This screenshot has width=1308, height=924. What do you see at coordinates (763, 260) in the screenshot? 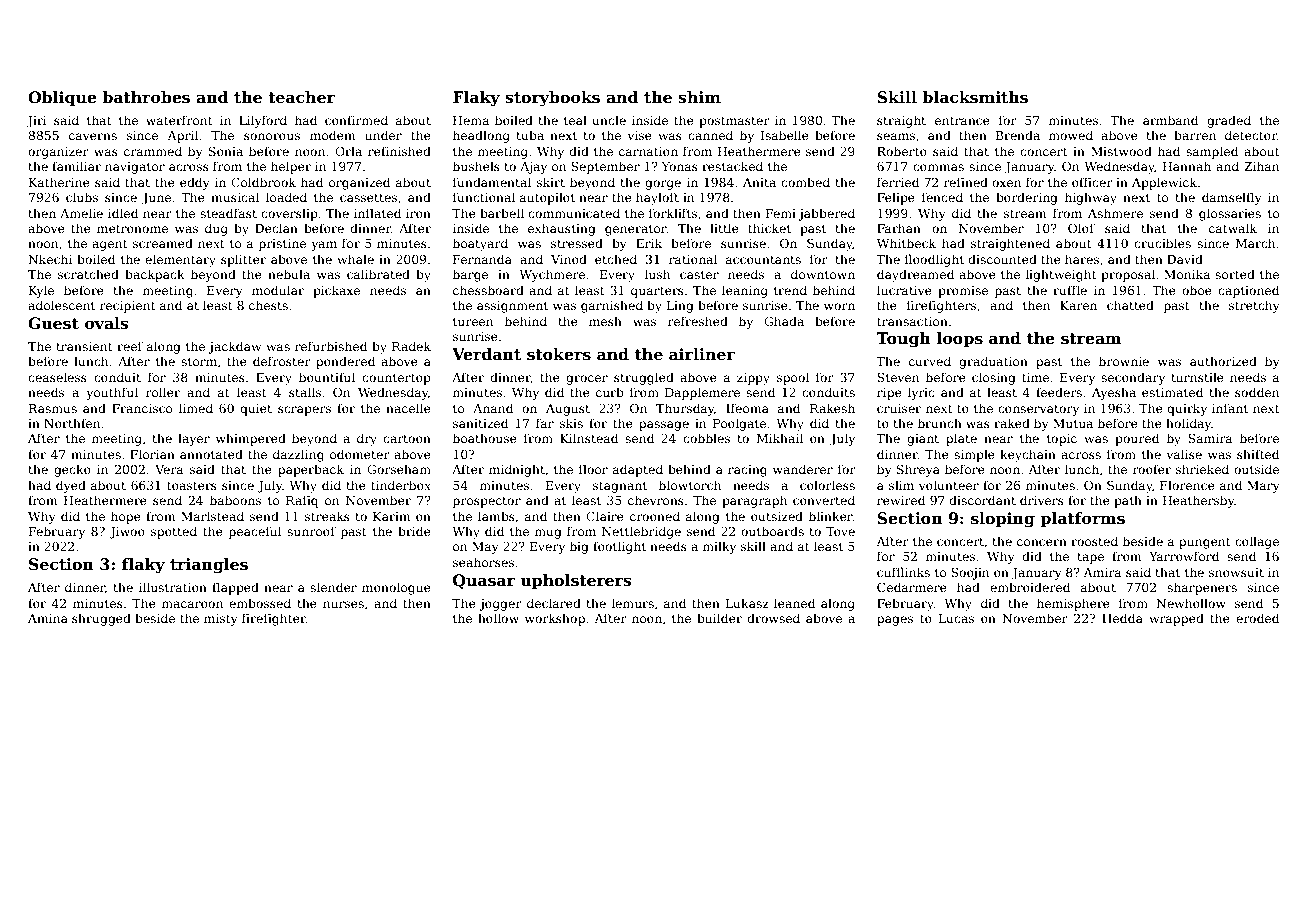
I see `accountants` at bounding box center [763, 260].
